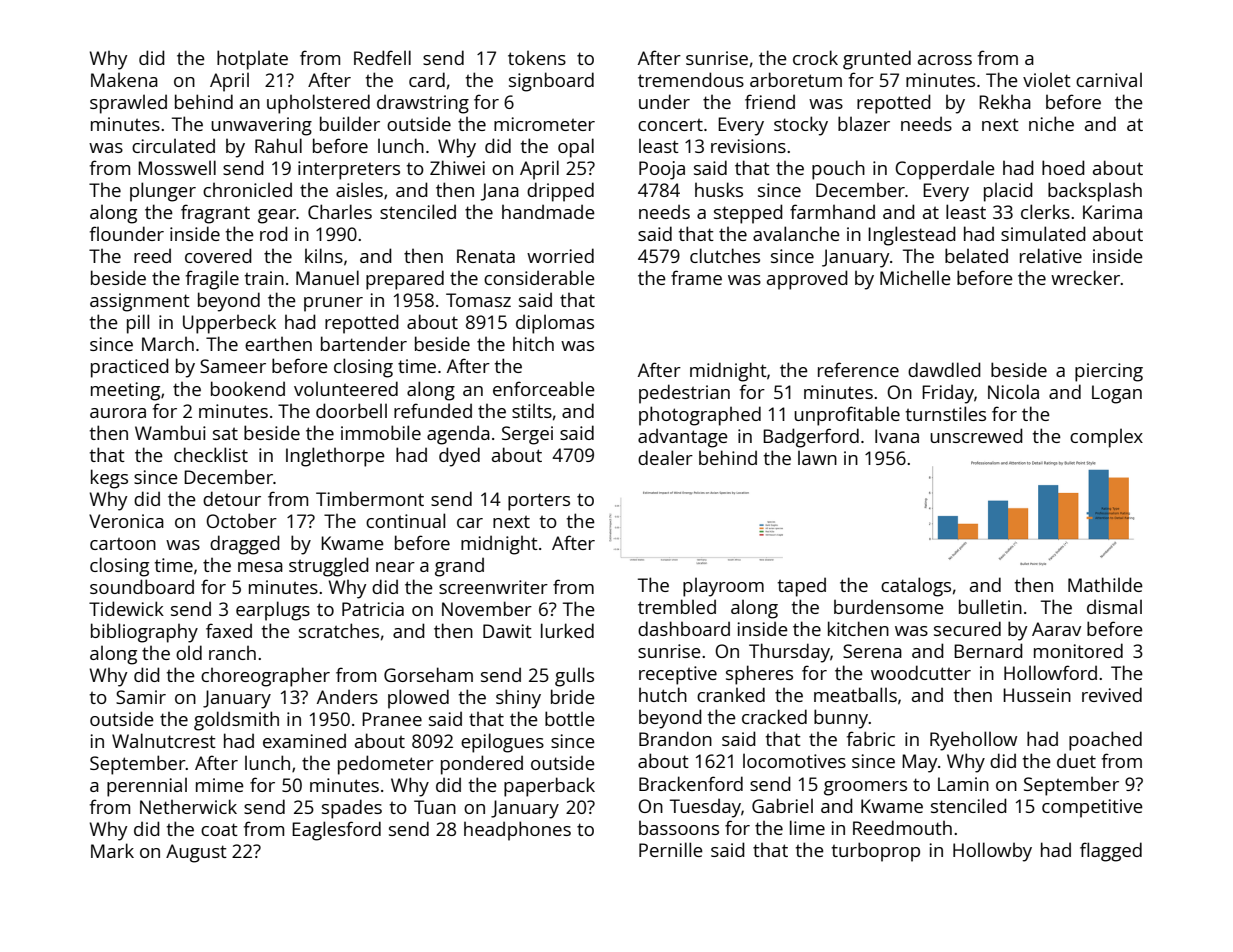  What do you see at coordinates (537, 58) in the screenshot?
I see `tokens` at bounding box center [537, 58].
